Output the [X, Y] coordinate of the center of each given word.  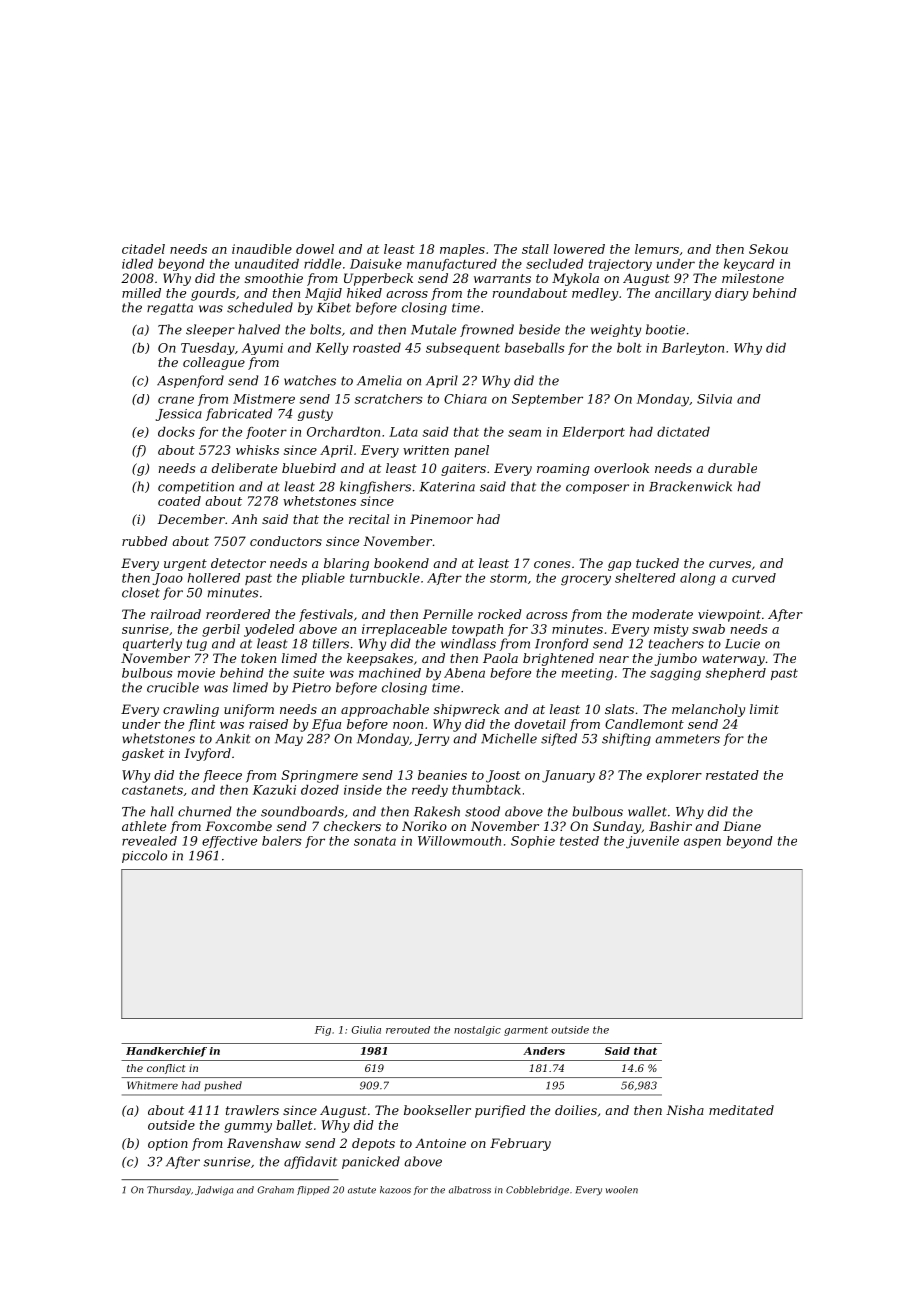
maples [462, 250]
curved [754, 578]
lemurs [657, 249]
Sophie [533, 842]
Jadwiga [214, 1191]
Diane [742, 826]
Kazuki [274, 790]
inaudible [262, 249]
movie [196, 673]
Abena [464, 673]
